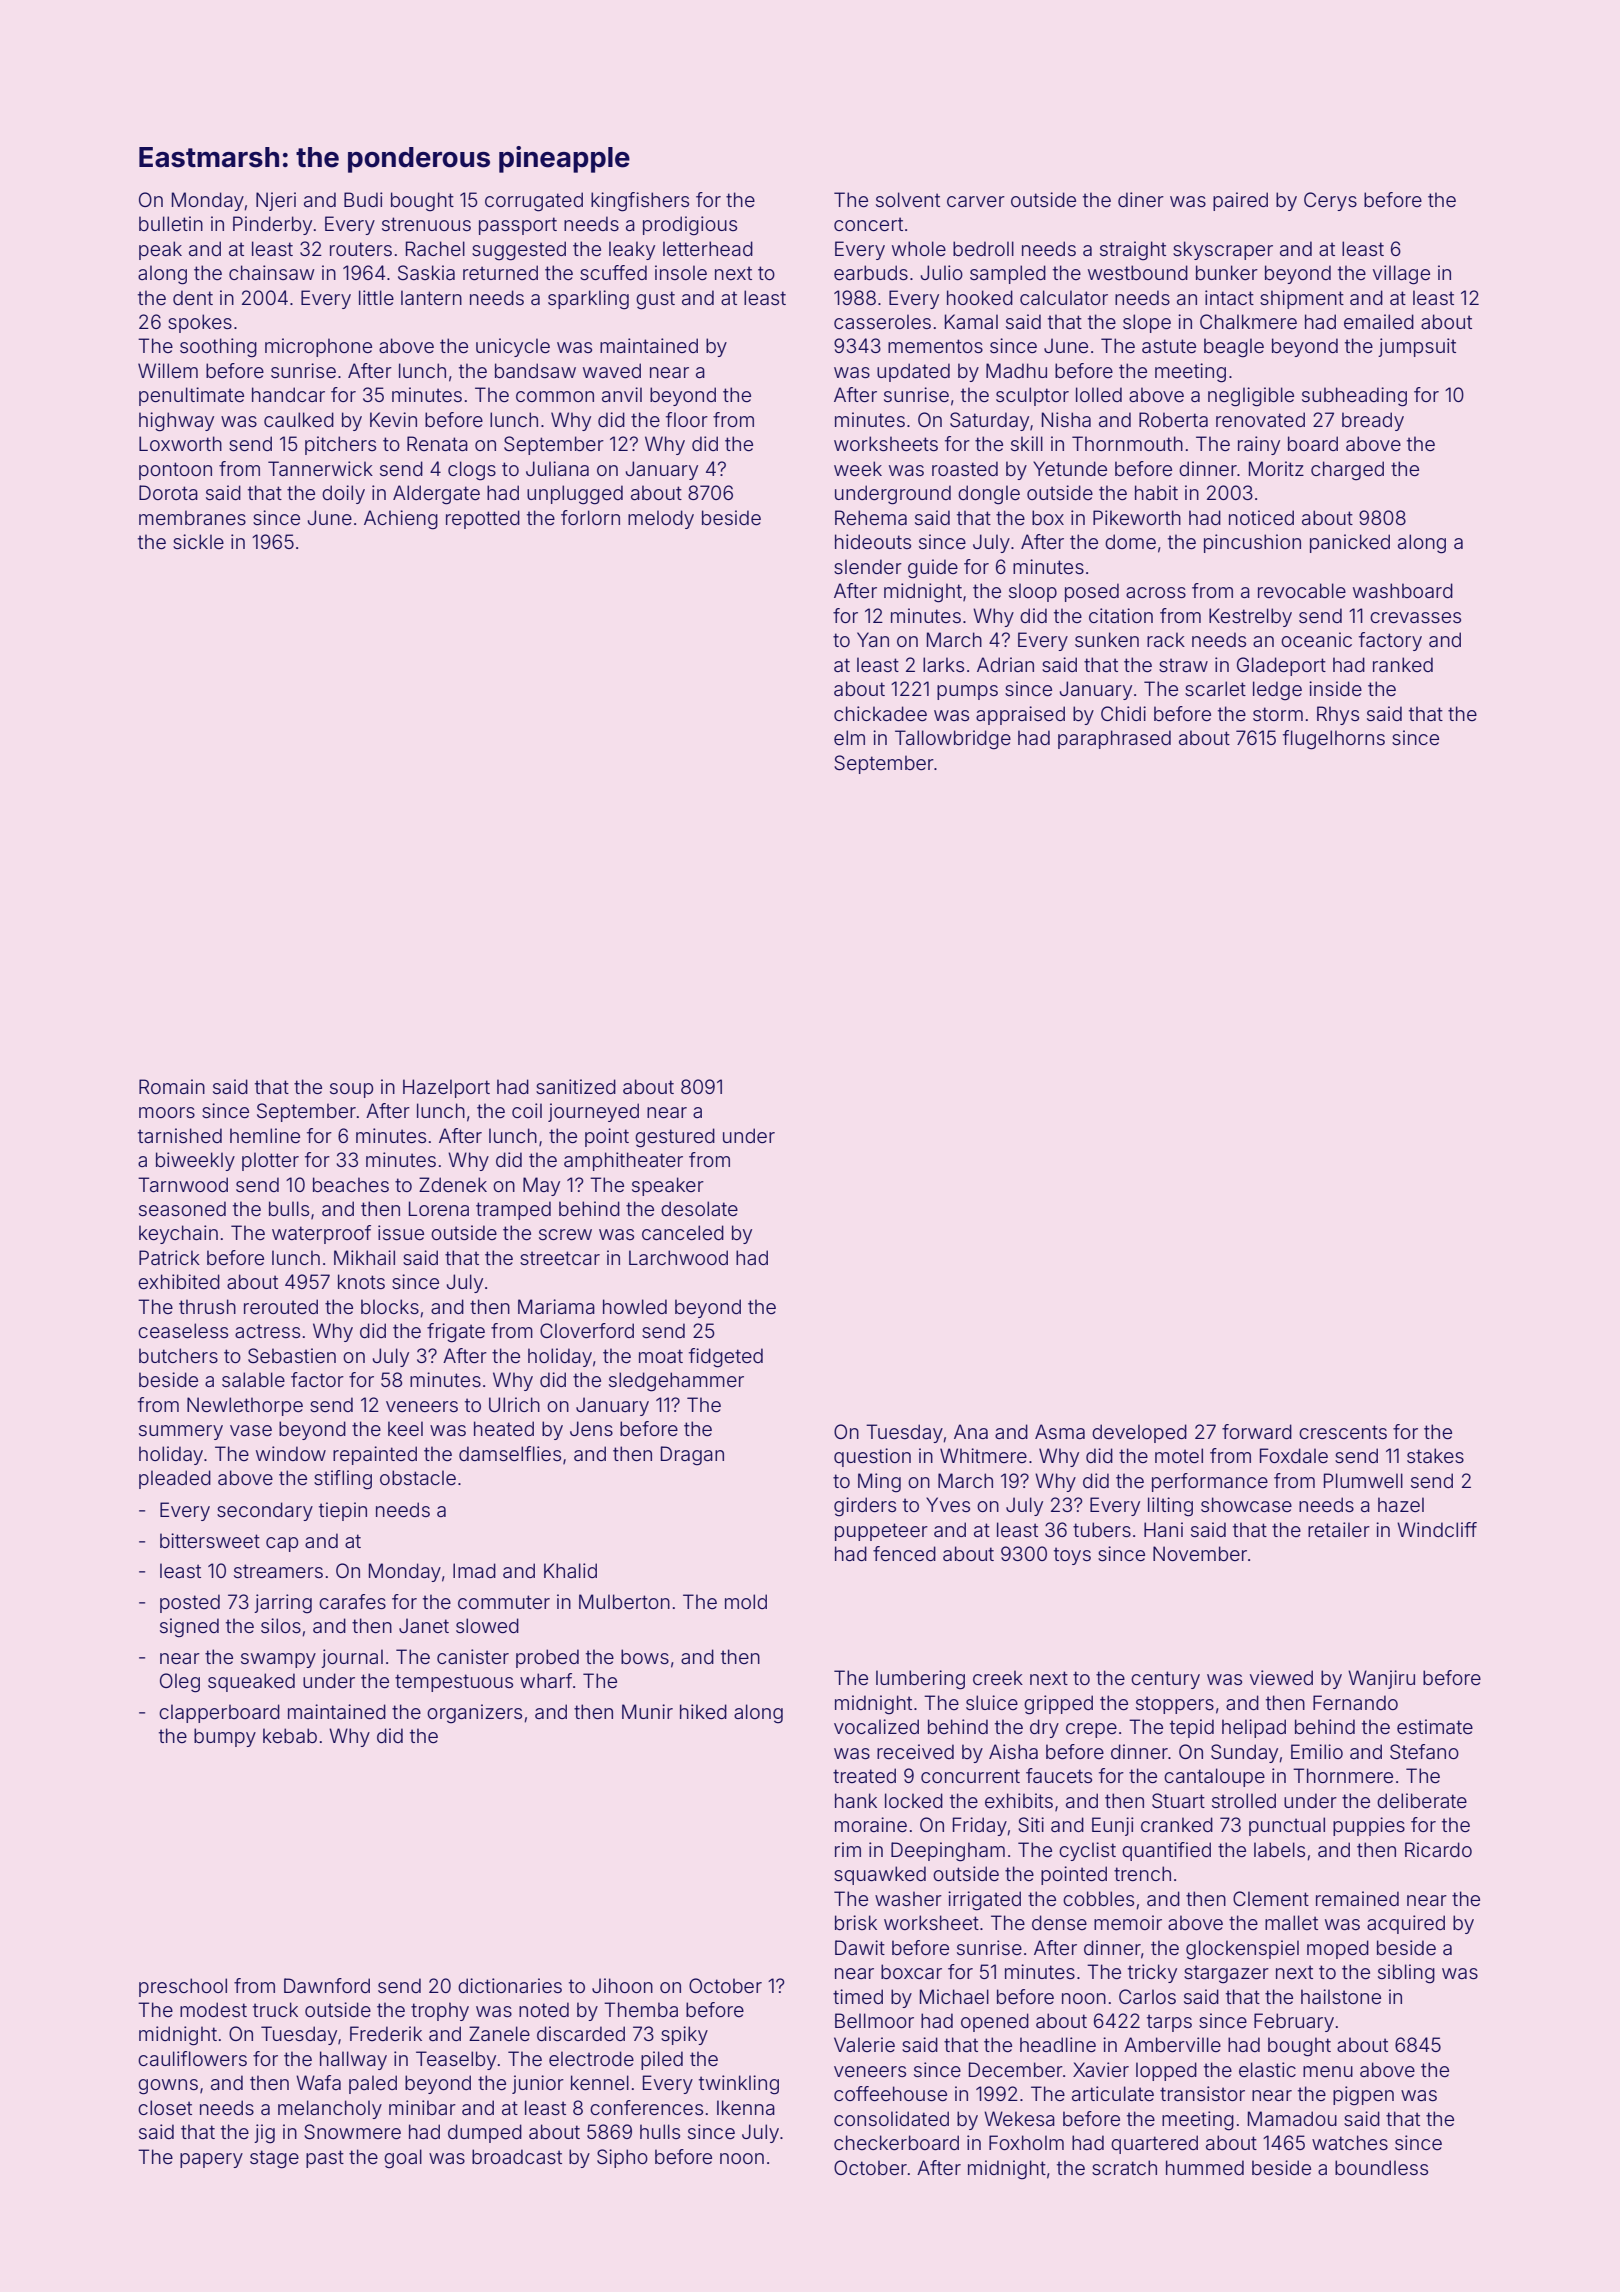 The image size is (1620, 2292). Describe the element at coordinates (908, 199) in the document. I see `solvent` at that location.
